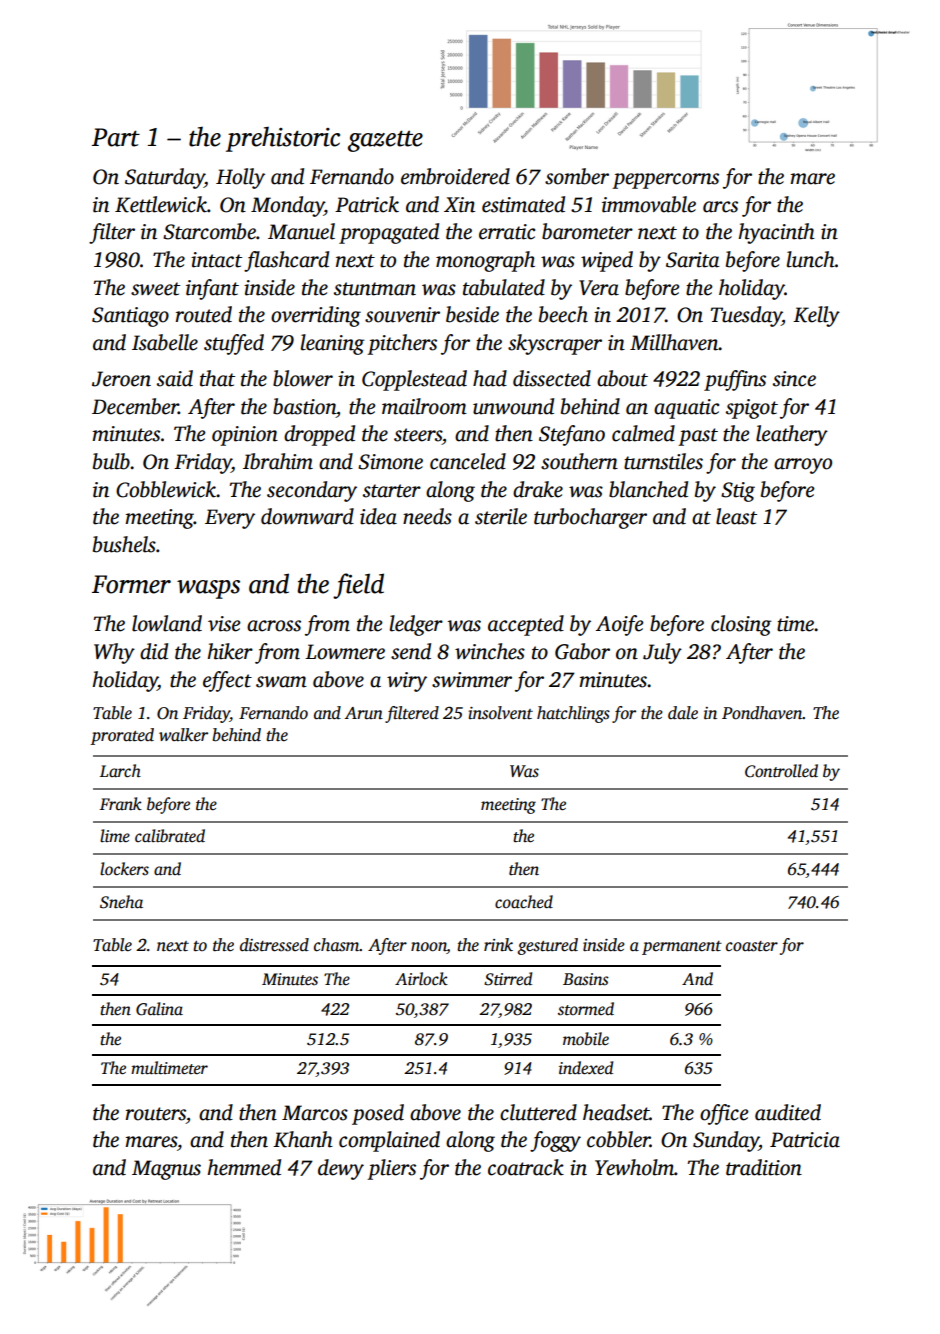 Image resolution: width=940 pixels, height=1334 pixels. Describe the element at coordinates (244, 1167) in the document. I see `hemmed` at that location.
